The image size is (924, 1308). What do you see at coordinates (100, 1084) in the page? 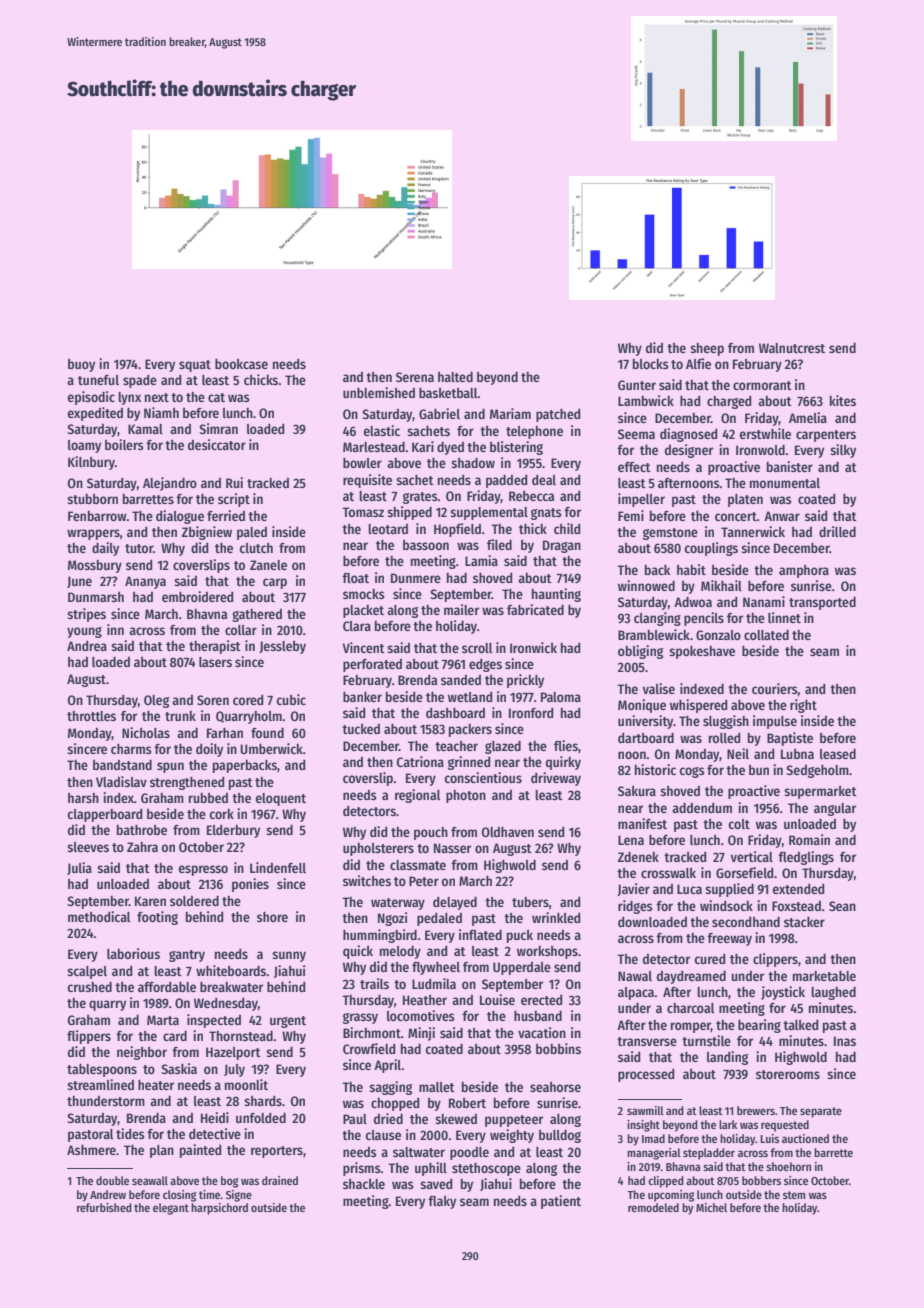
I see `streamlined` at bounding box center [100, 1084].
